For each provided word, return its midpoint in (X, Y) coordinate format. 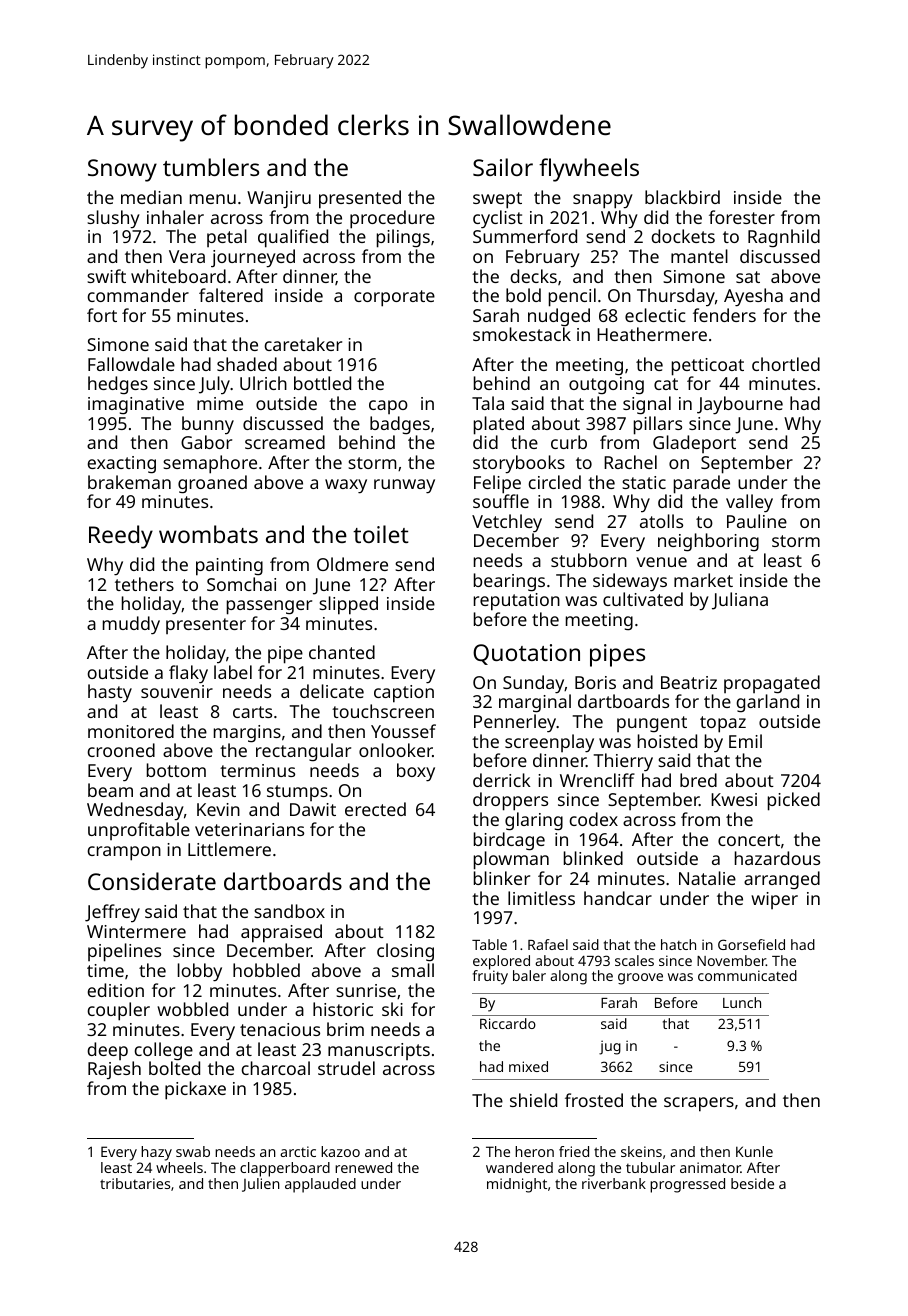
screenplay (549, 743)
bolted (174, 1068)
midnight (517, 1185)
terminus (257, 770)
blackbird (682, 197)
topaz (723, 724)
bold (523, 295)
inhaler (175, 217)
